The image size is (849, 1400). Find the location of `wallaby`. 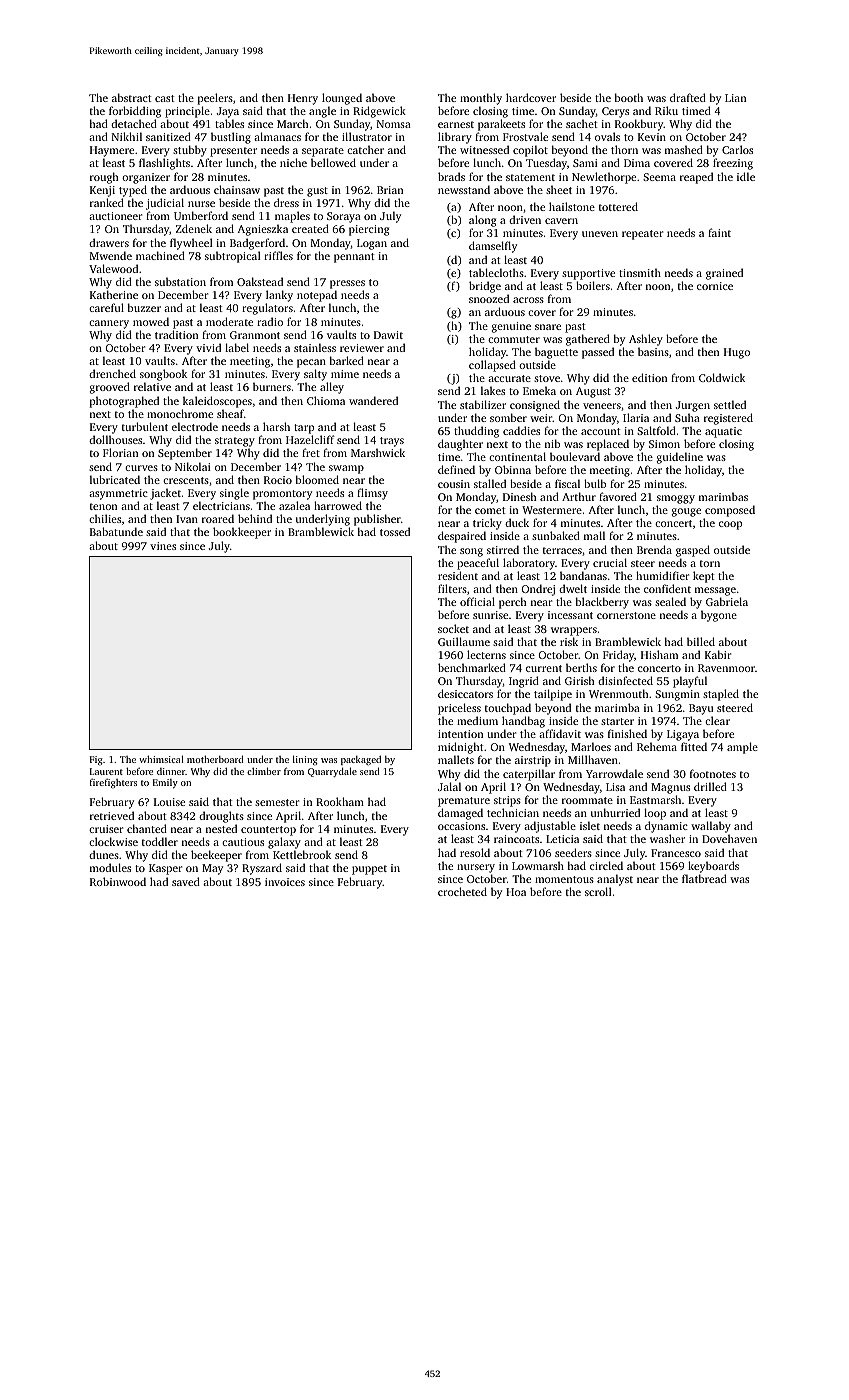

wallaby is located at coordinates (711, 827).
